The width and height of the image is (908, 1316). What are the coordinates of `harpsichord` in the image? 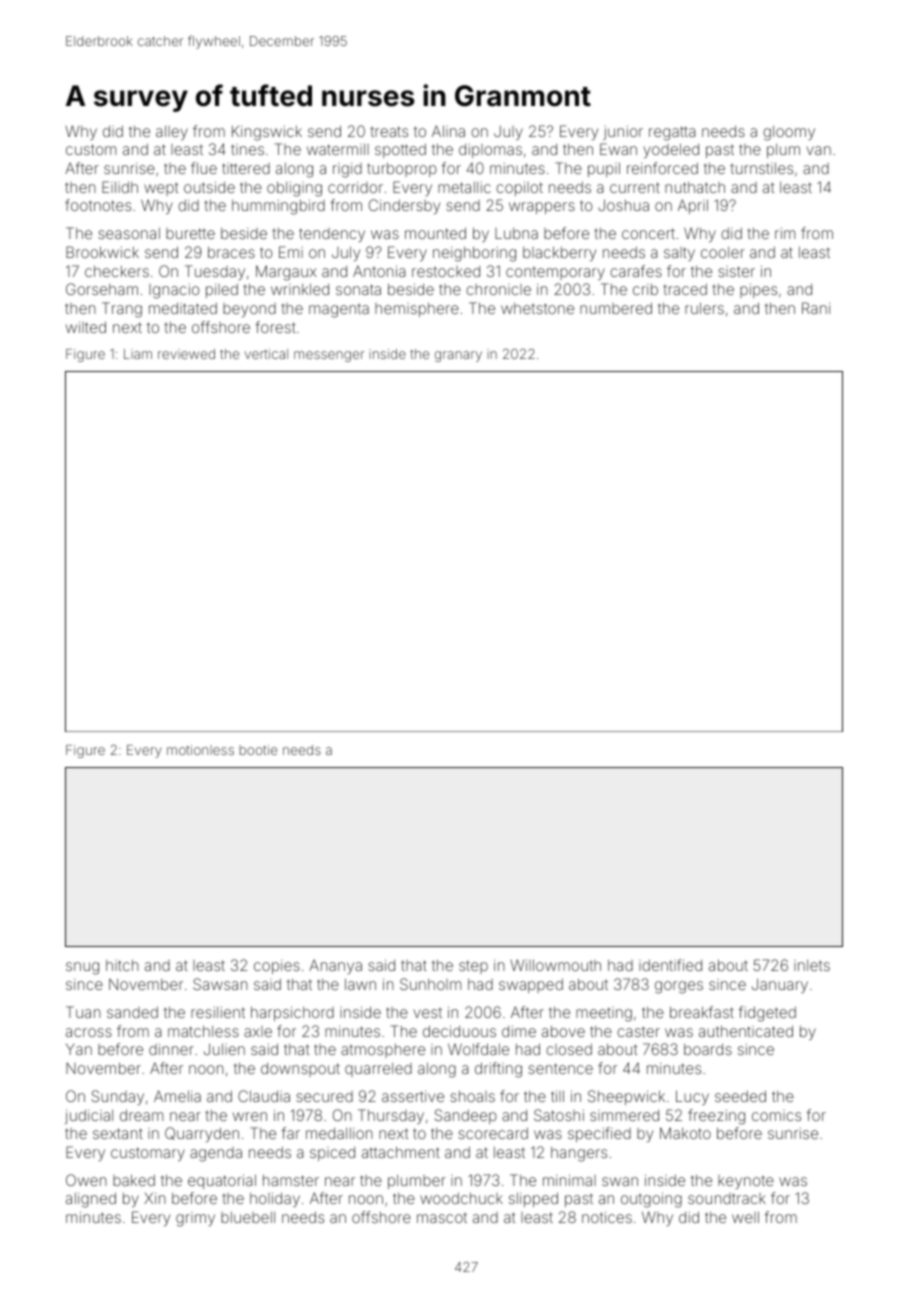 It's located at (292, 1013).
